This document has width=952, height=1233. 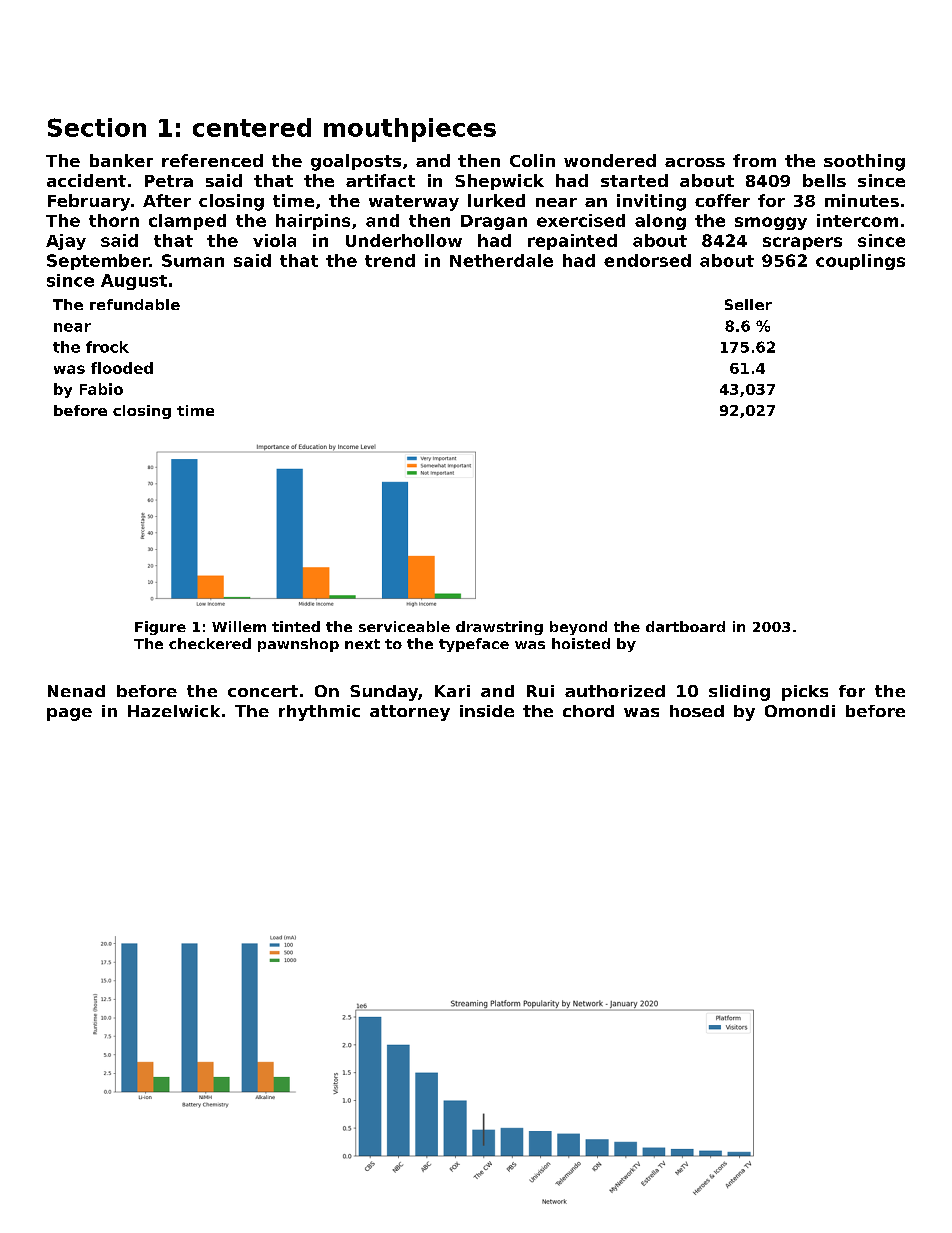 What do you see at coordinates (174, 711) in the document?
I see `Hazelwick` at bounding box center [174, 711].
